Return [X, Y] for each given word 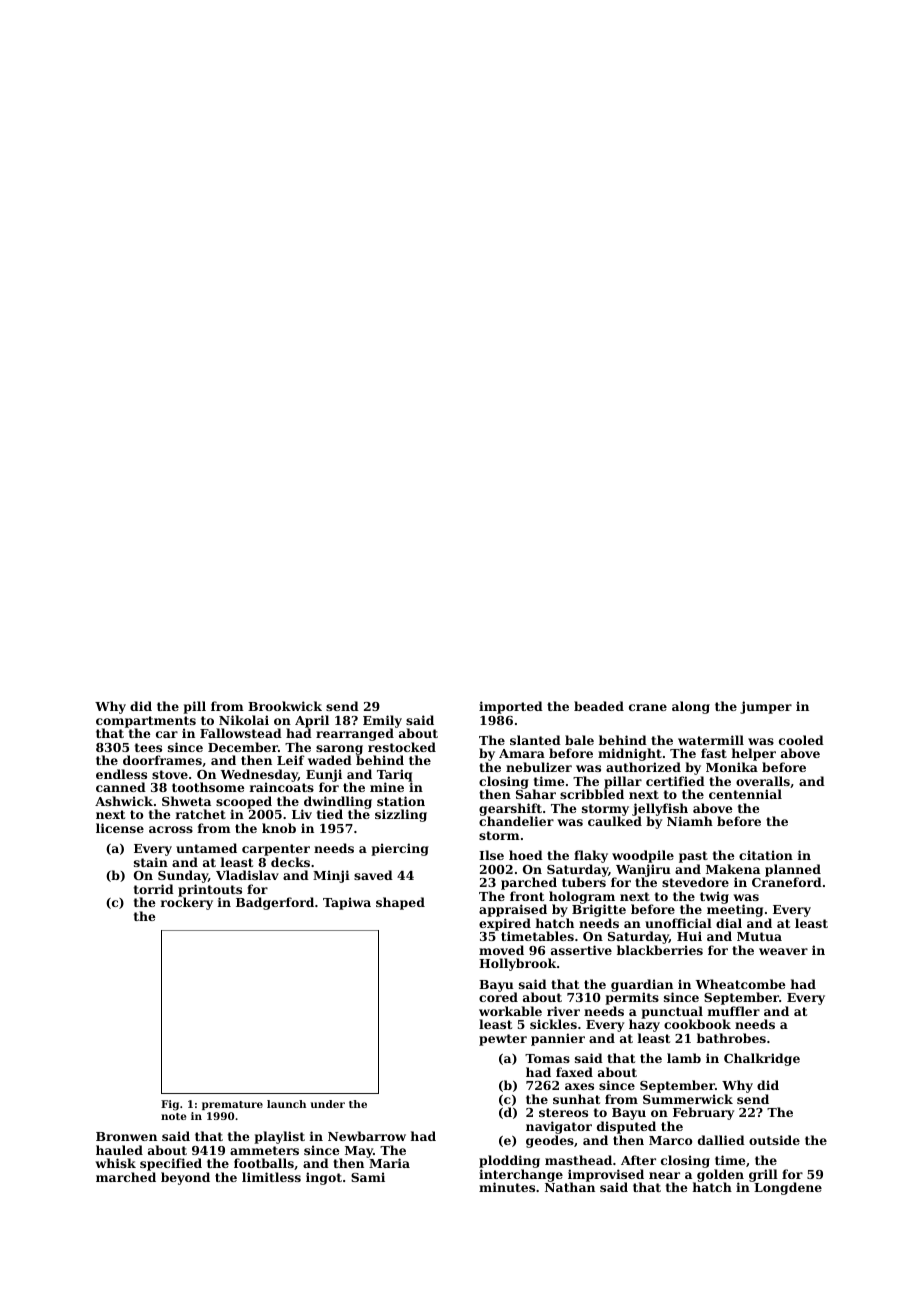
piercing [400, 849]
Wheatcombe [740, 984]
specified [171, 1164]
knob [279, 828]
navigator [559, 1127]
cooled [801, 740]
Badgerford [275, 903]
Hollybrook [517, 964]
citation [766, 855]
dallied [721, 1140]
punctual [672, 1013]
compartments [146, 722]
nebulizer [539, 767]
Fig [170, 1105]
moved [501, 950]
